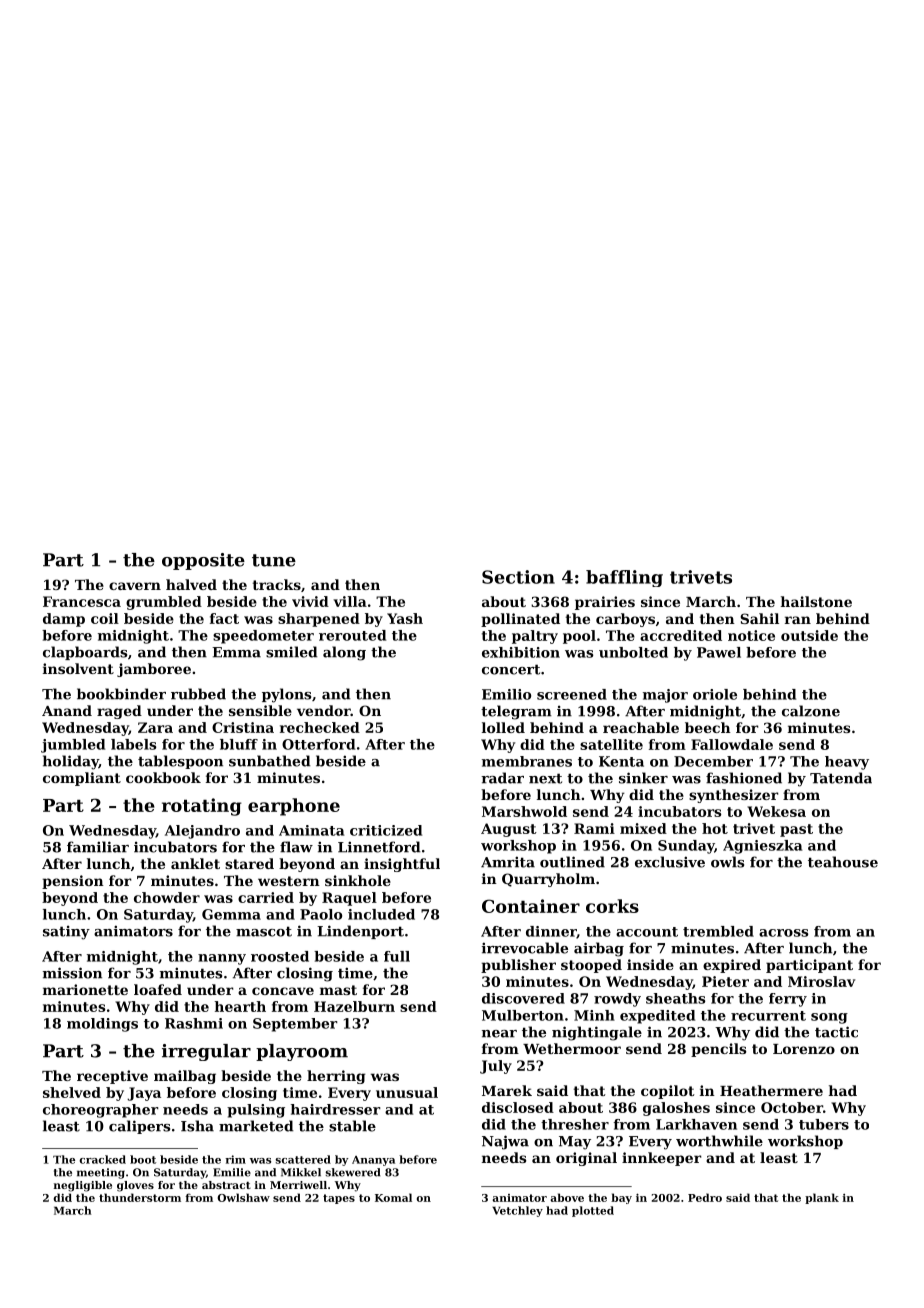 Image resolution: width=924 pixels, height=1308 pixels. Describe the element at coordinates (407, 1092) in the screenshot. I see `unusual` at that location.
